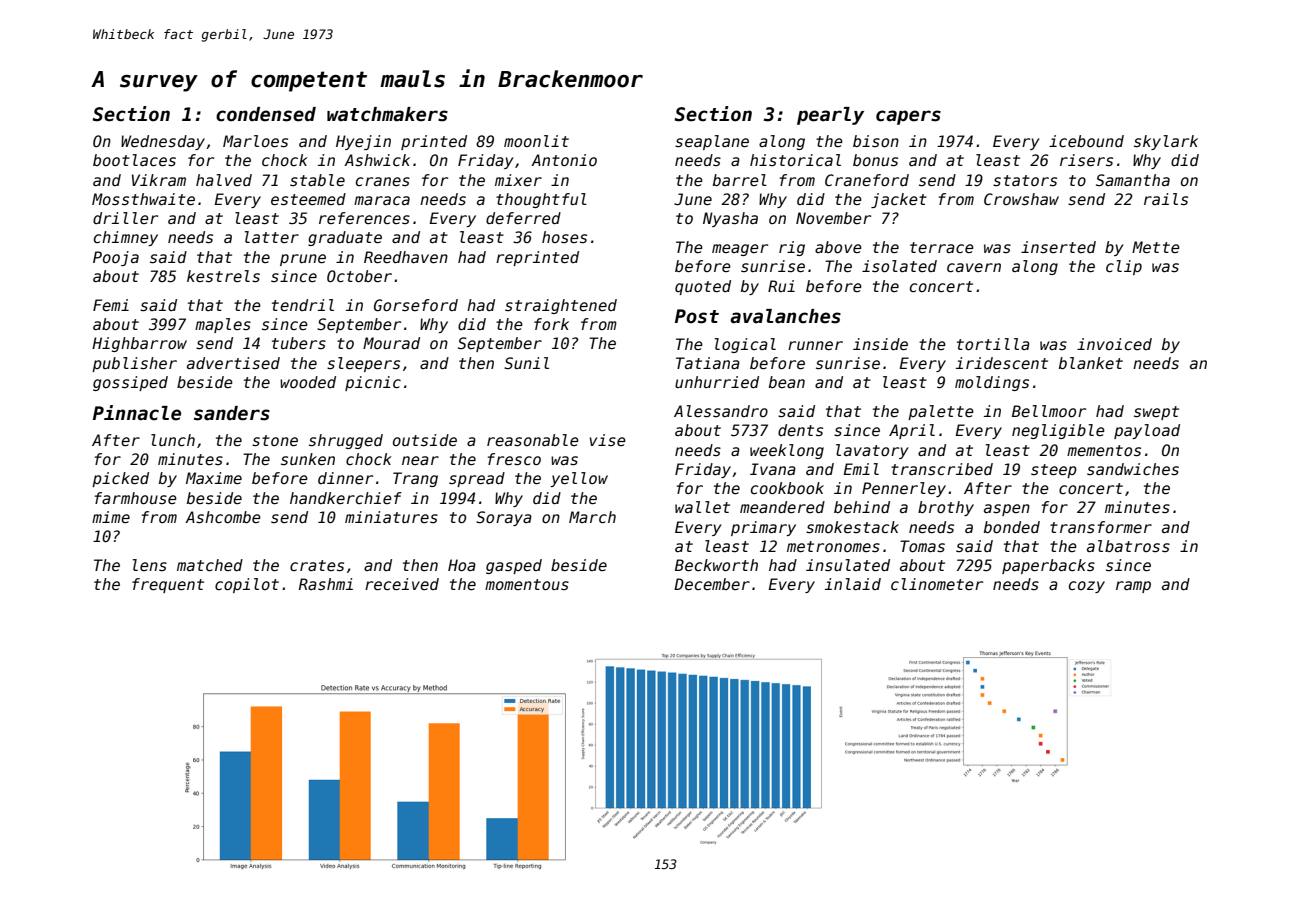 Image resolution: width=1308 pixels, height=924 pixels. What do you see at coordinates (876, 141) in the document?
I see `bison` at bounding box center [876, 141].
